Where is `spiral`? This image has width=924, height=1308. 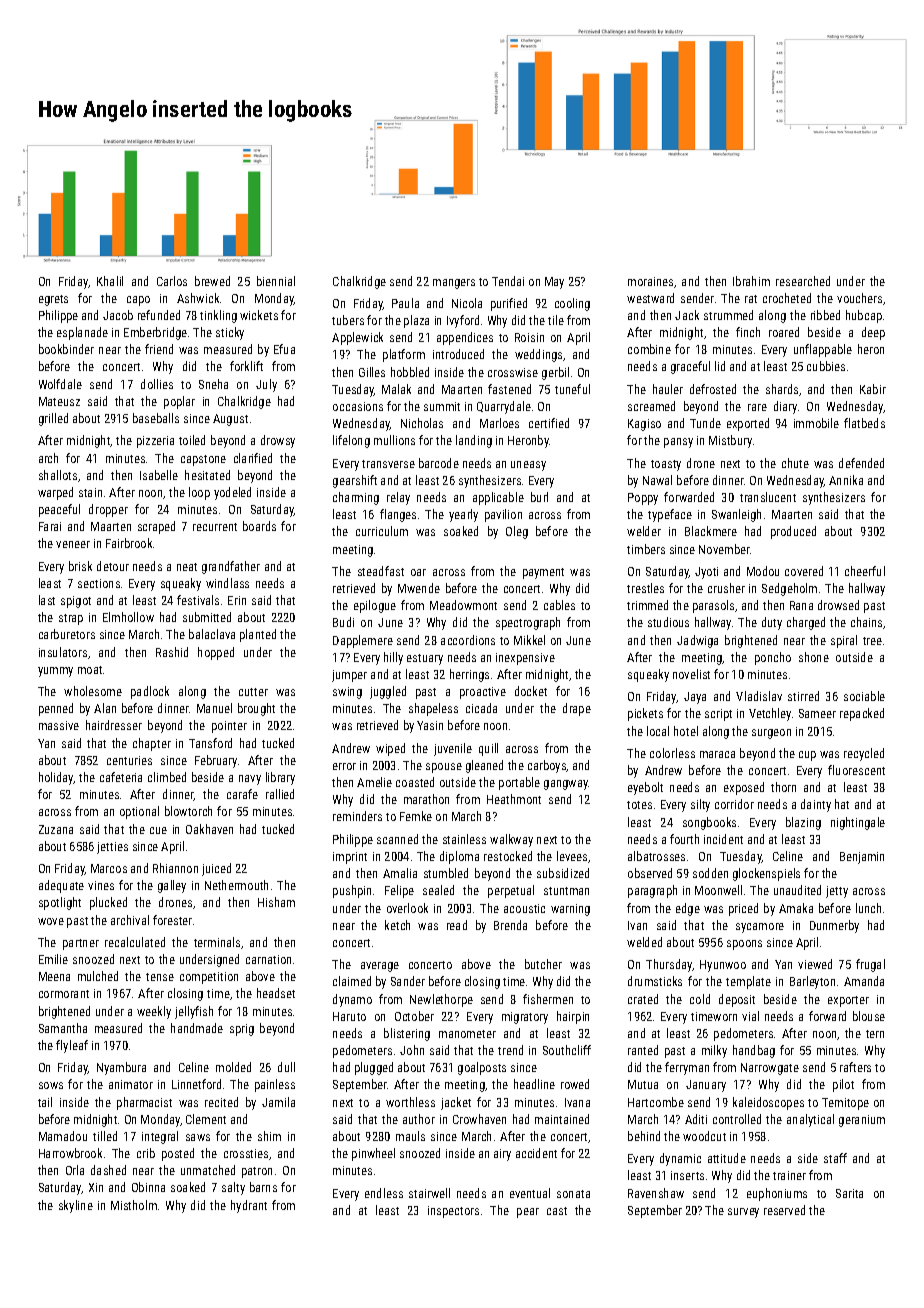
spiral is located at coordinates (844, 641).
